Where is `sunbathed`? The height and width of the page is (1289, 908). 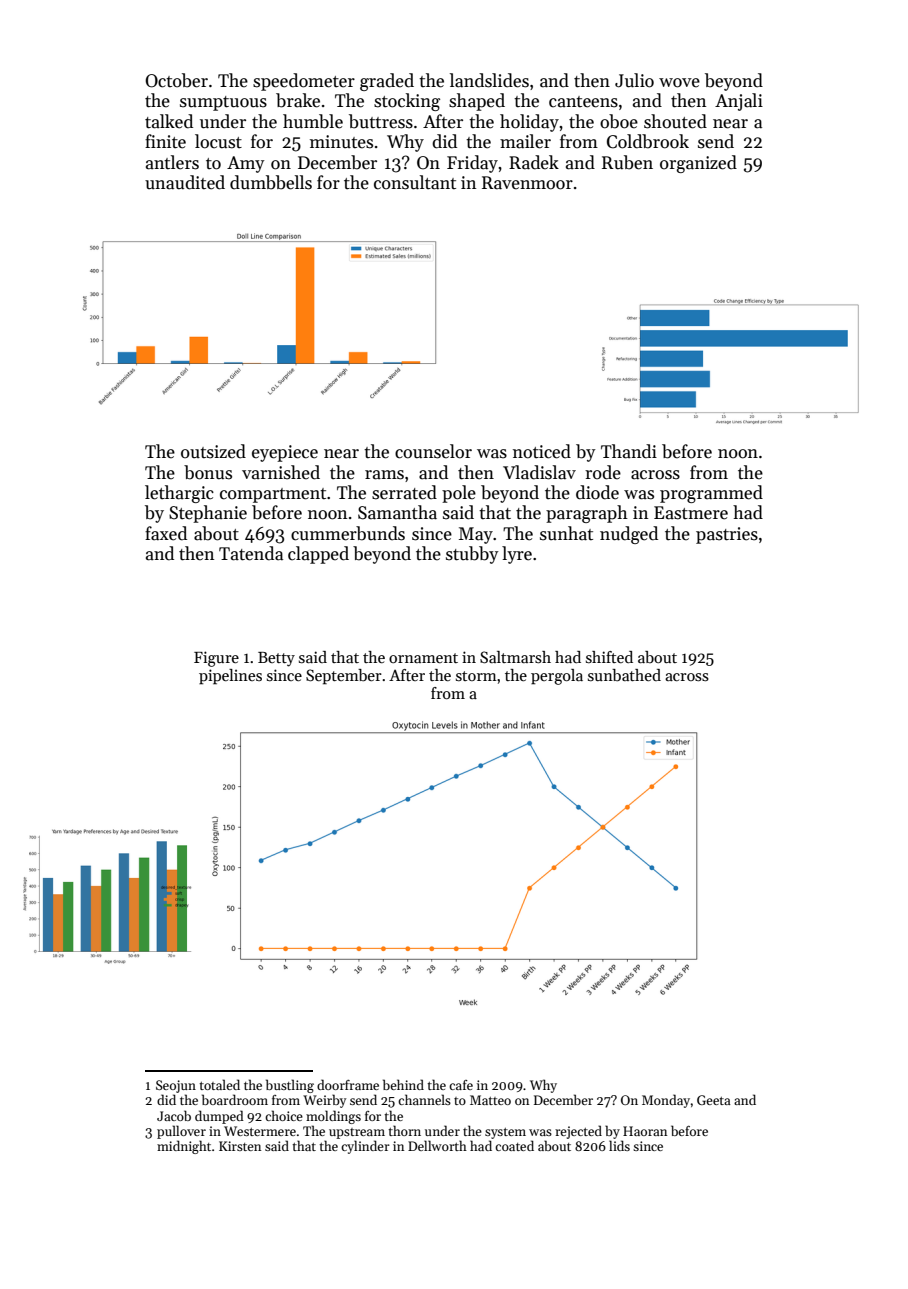 sunbathed is located at coordinates (624, 675).
